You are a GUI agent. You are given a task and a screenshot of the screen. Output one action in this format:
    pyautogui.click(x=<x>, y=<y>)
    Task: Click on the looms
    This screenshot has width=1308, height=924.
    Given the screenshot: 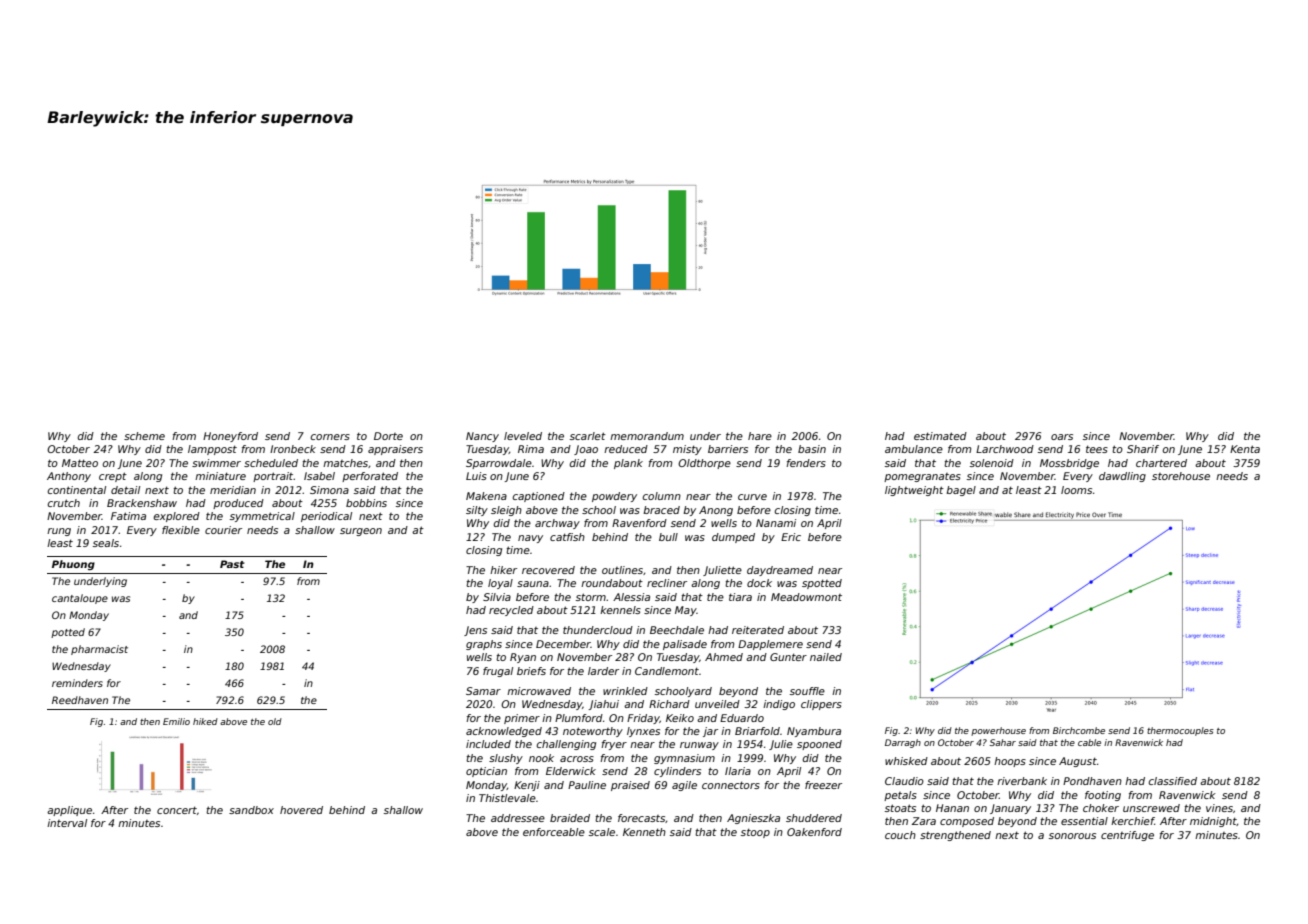 What is the action you would take?
    pyautogui.click(x=1076, y=490)
